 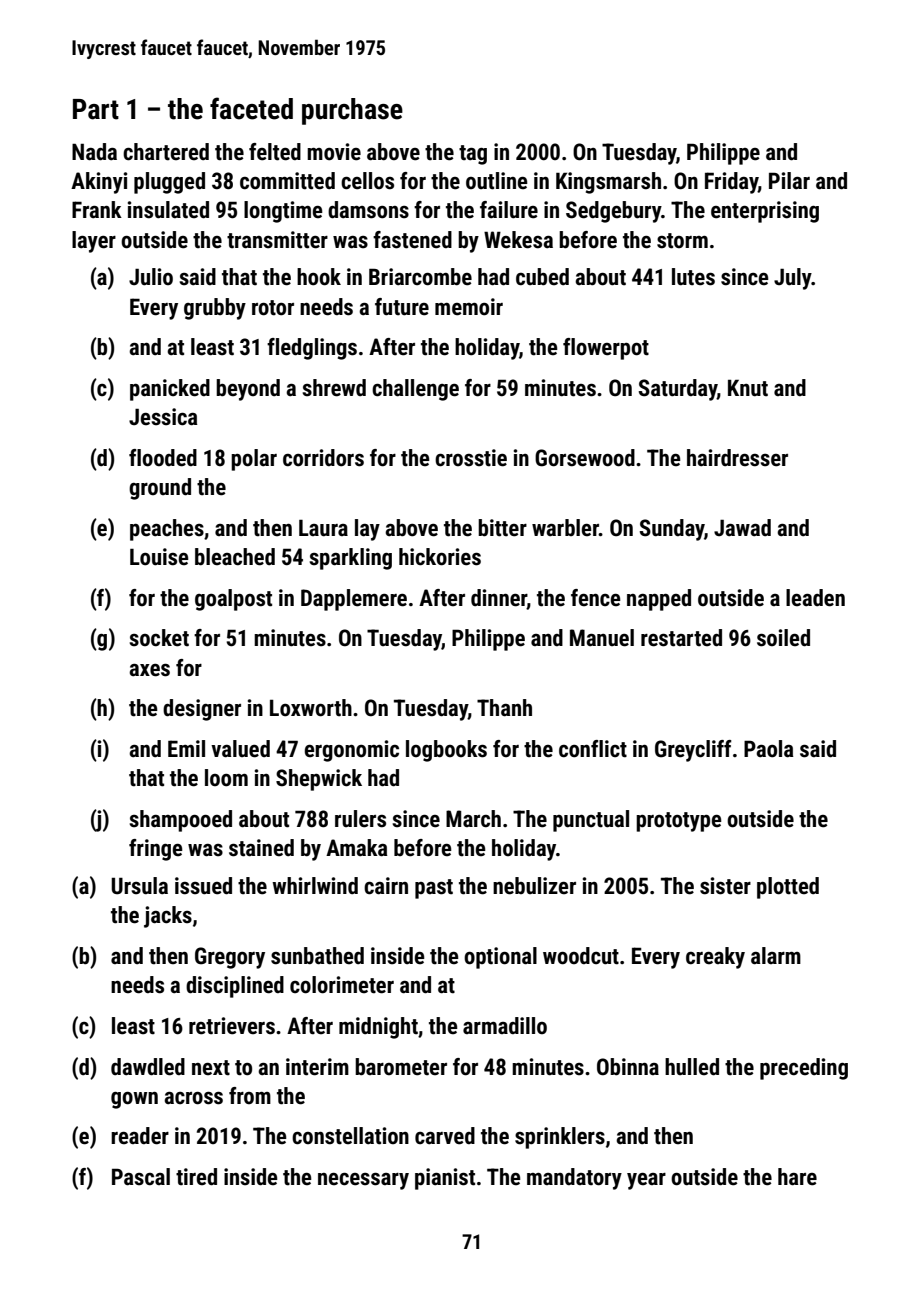 I want to click on Pilar, so click(x=789, y=180).
